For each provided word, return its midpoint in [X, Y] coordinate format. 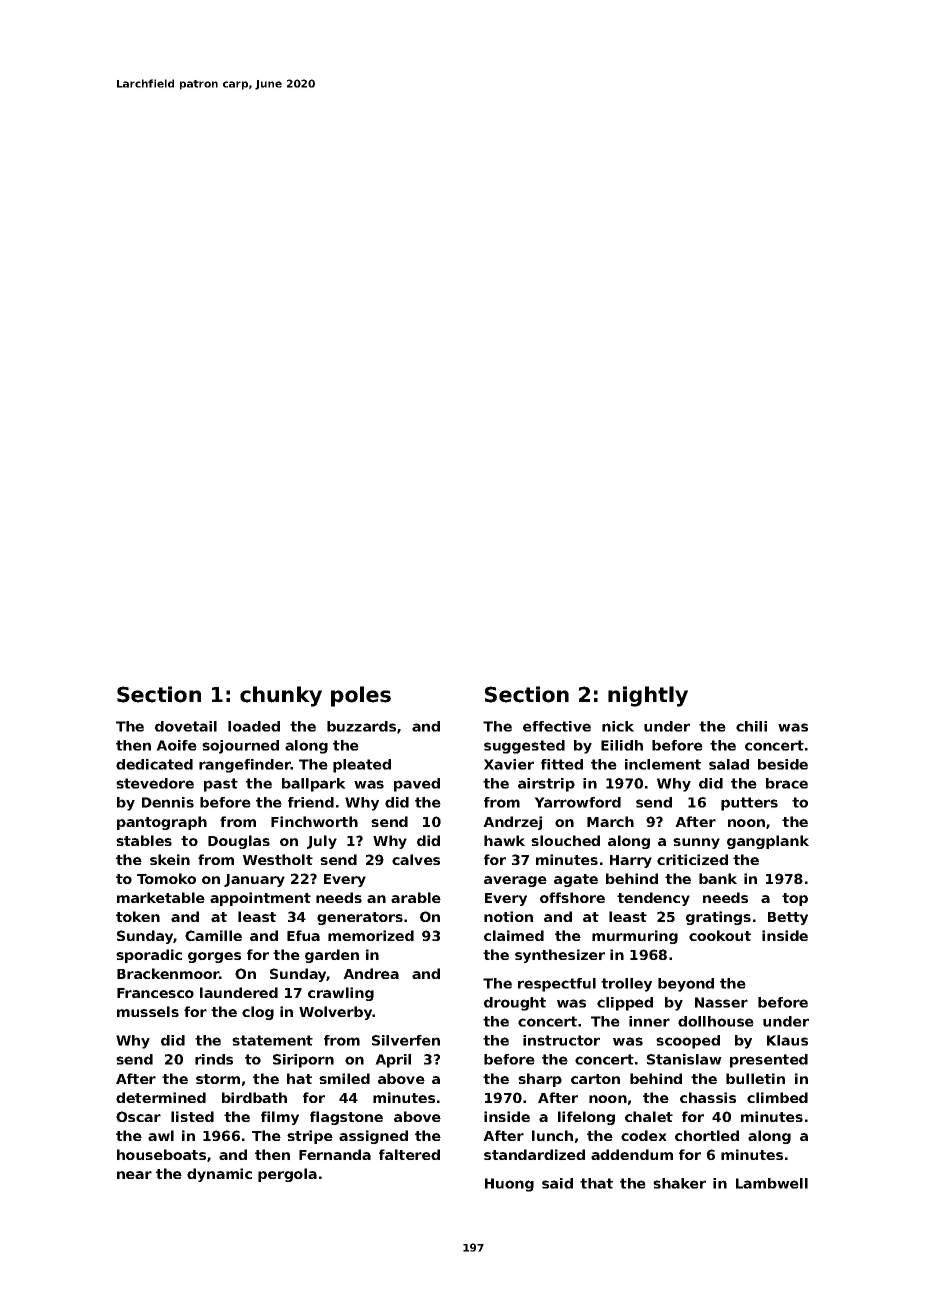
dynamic [219, 1175]
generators [360, 918]
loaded [254, 726]
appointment [260, 899]
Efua [303, 935]
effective [557, 726]
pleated [362, 766]
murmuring [635, 937]
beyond [686, 985]
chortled [707, 1135]
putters [749, 804]
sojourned [240, 747]
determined [161, 1097]
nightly [648, 696]
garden [332, 956]
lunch [552, 1135]
